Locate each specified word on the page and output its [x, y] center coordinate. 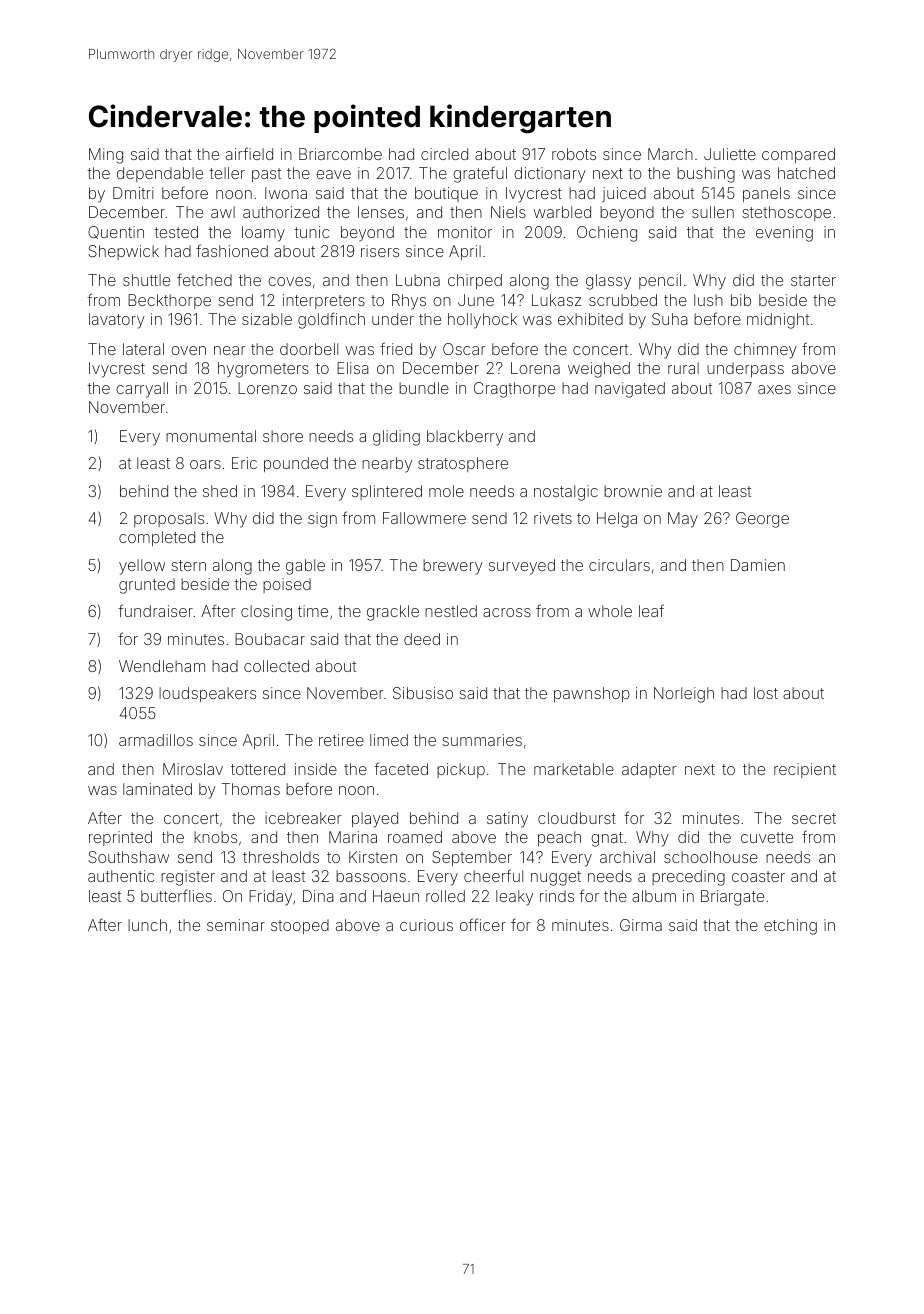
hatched [806, 173]
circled [444, 154]
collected [276, 666]
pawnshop [592, 694]
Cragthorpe [514, 390]
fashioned [232, 250]
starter [813, 280]
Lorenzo [267, 388]
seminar [236, 925]
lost [766, 693]
